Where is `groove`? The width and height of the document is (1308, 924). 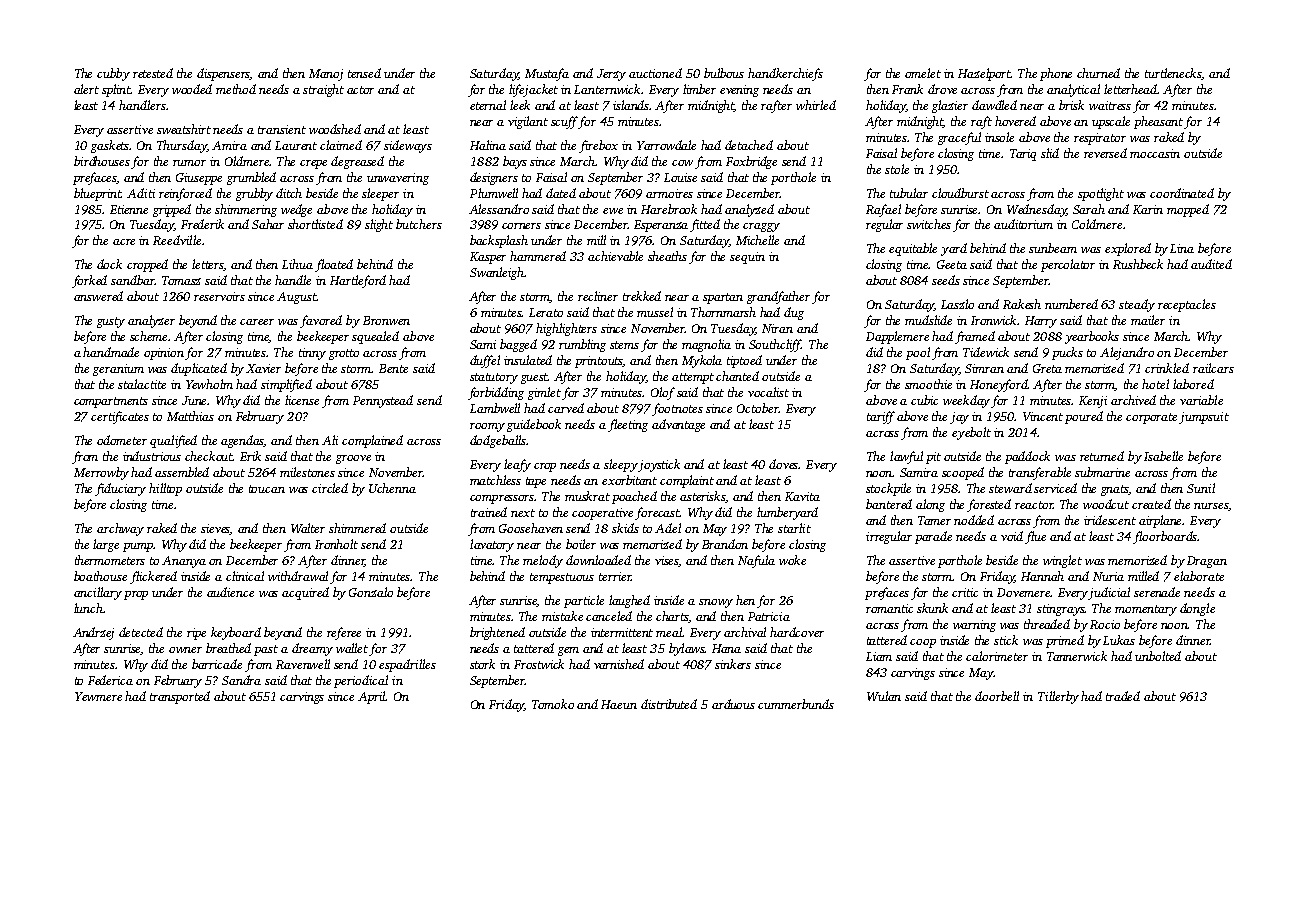
groove is located at coordinates (353, 459).
